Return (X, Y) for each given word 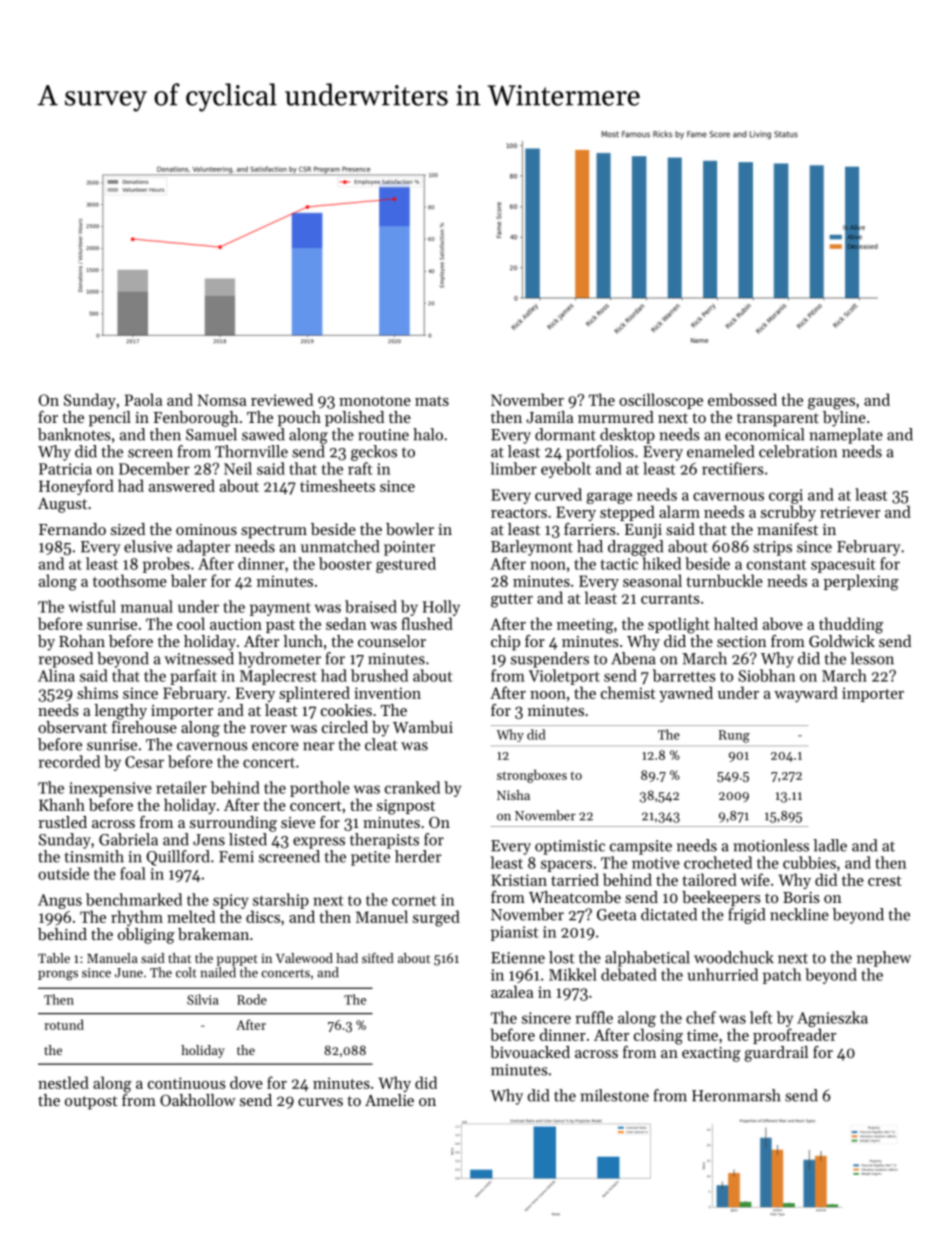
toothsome (130, 580)
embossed (742, 399)
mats (432, 401)
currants (670, 599)
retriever (850, 512)
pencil (110, 419)
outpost (91, 1103)
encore (275, 746)
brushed (379, 675)
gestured (406, 565)
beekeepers (721, 899)
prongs (58, 975)
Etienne (518, 958)
